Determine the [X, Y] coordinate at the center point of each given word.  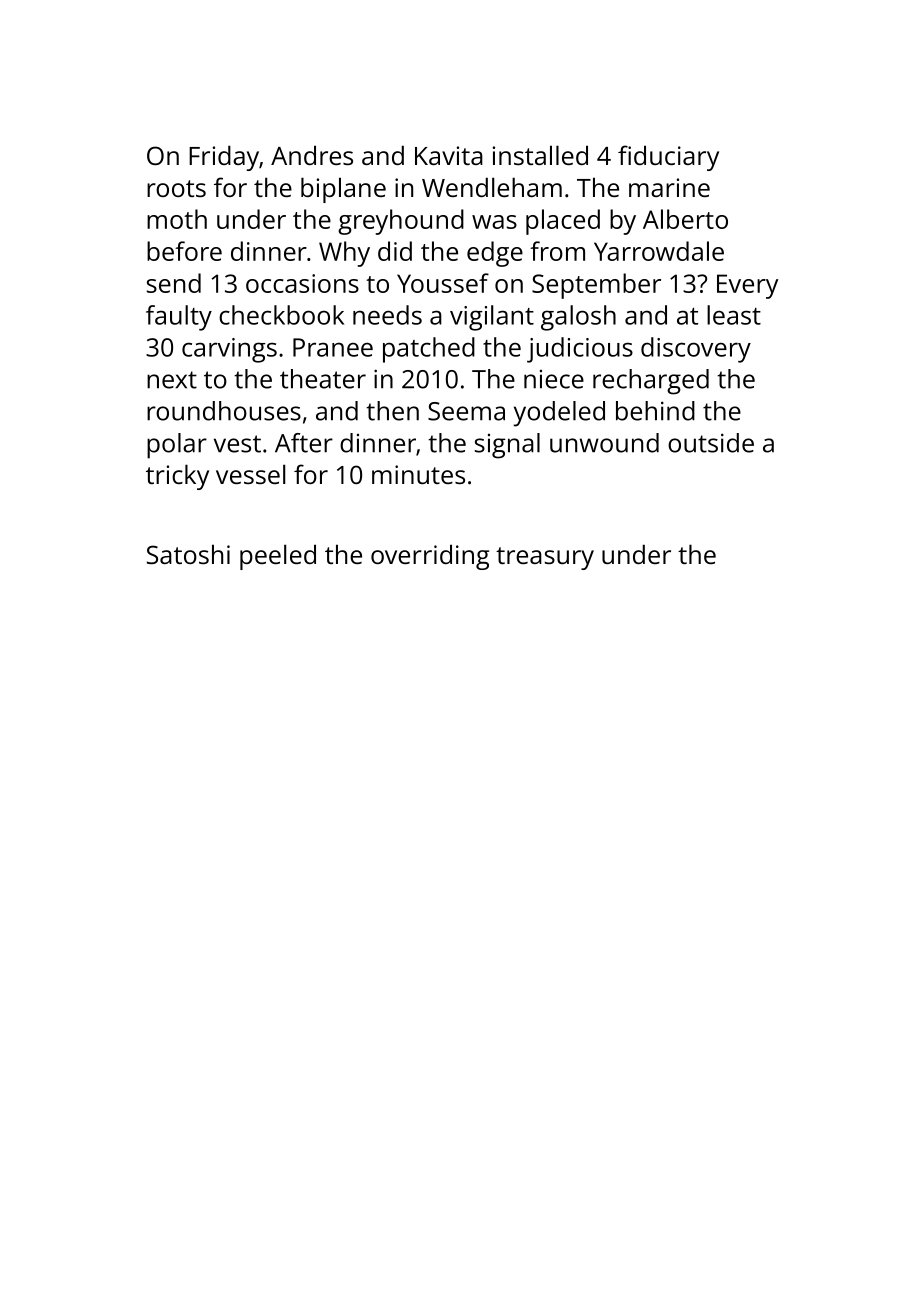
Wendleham [492, 187]
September [596, 286]
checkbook [281, 315]
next [172, 380]
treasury [545, 558]
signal [507, 446]
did [395, 251]
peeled [278, 557]
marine [669, 187]
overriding [430, 557]
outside [711, 443]
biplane [343, 190]
